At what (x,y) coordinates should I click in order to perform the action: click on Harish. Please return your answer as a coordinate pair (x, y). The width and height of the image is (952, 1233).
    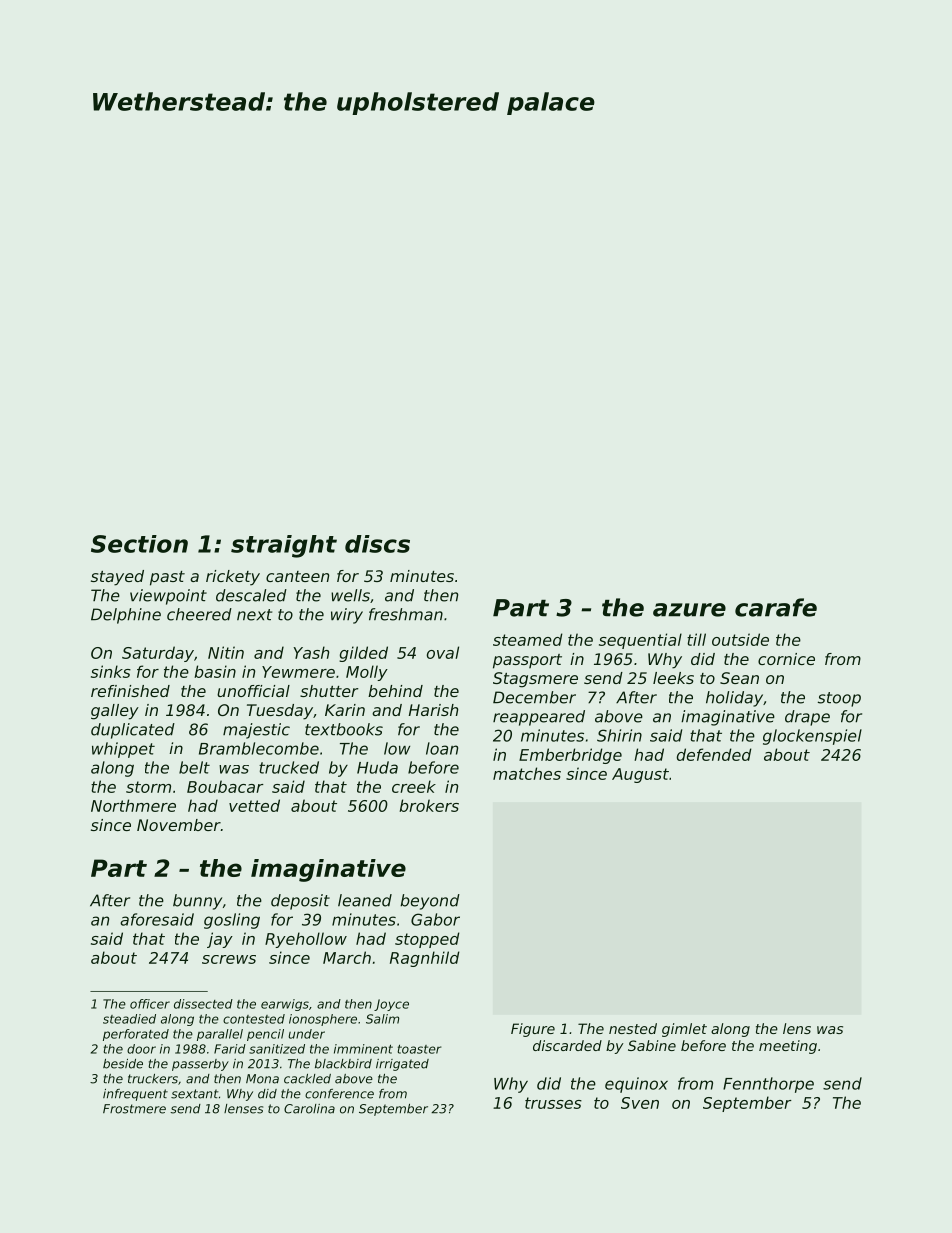
    Looking at the image, I should click on (433, 710).
